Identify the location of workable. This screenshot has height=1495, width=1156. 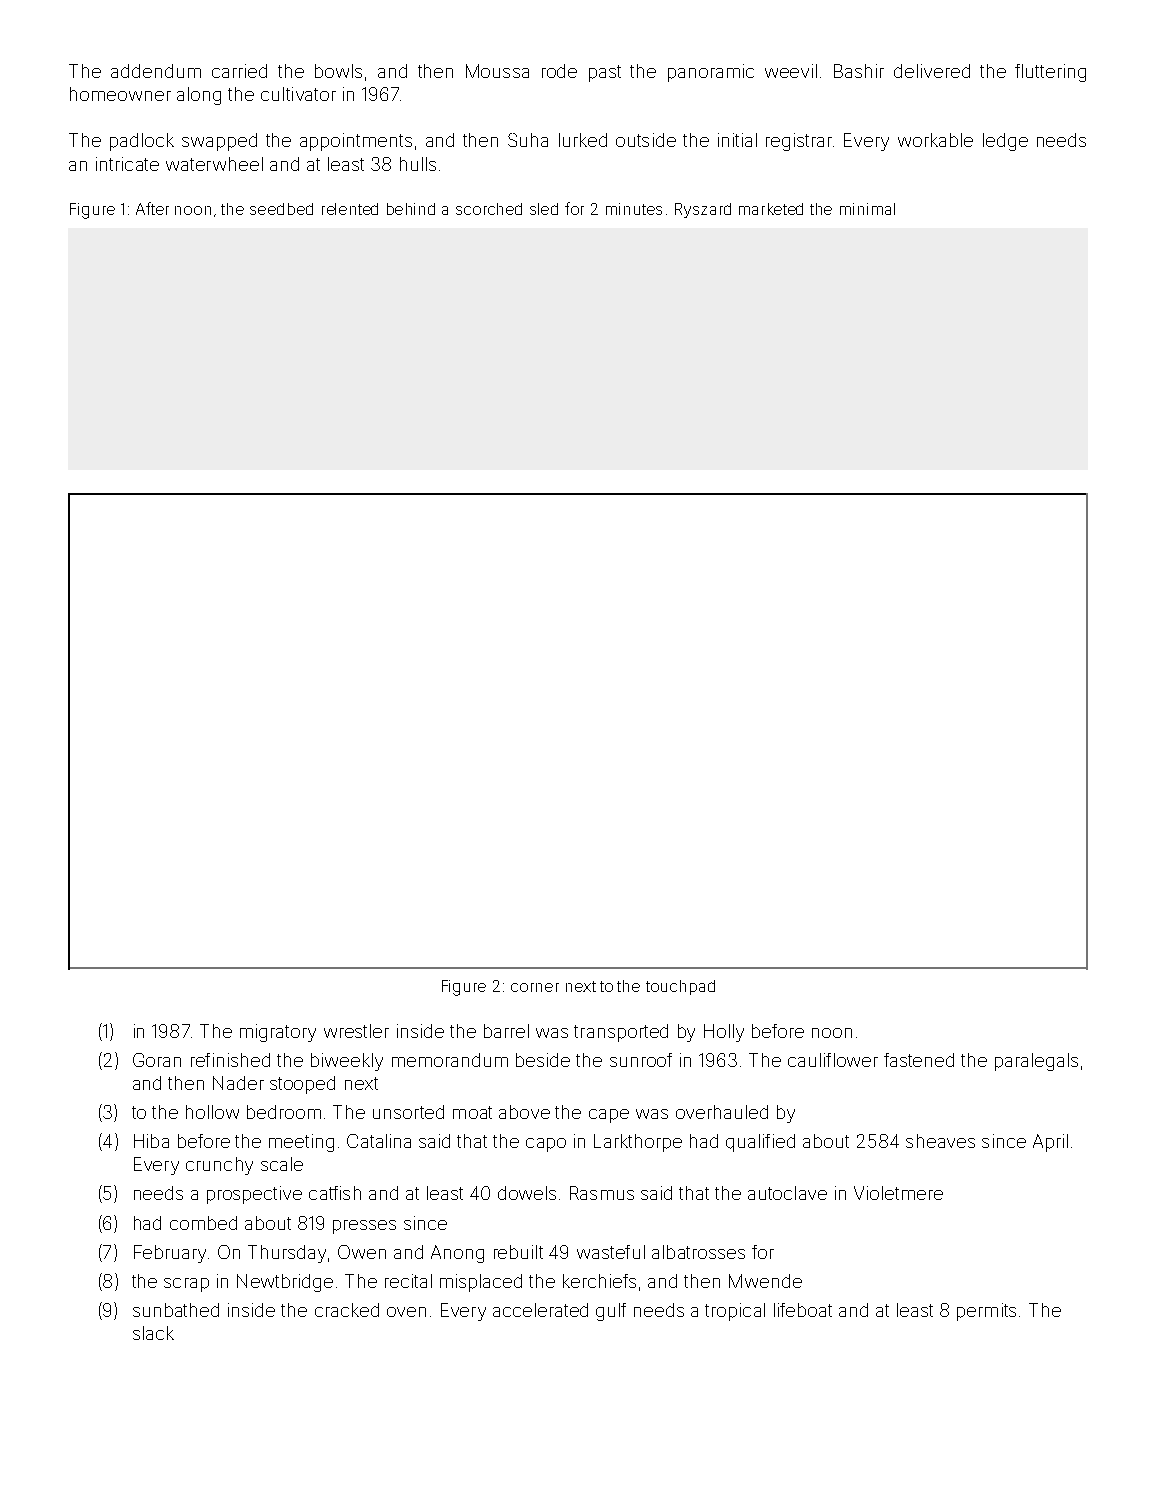
(935, 140).
